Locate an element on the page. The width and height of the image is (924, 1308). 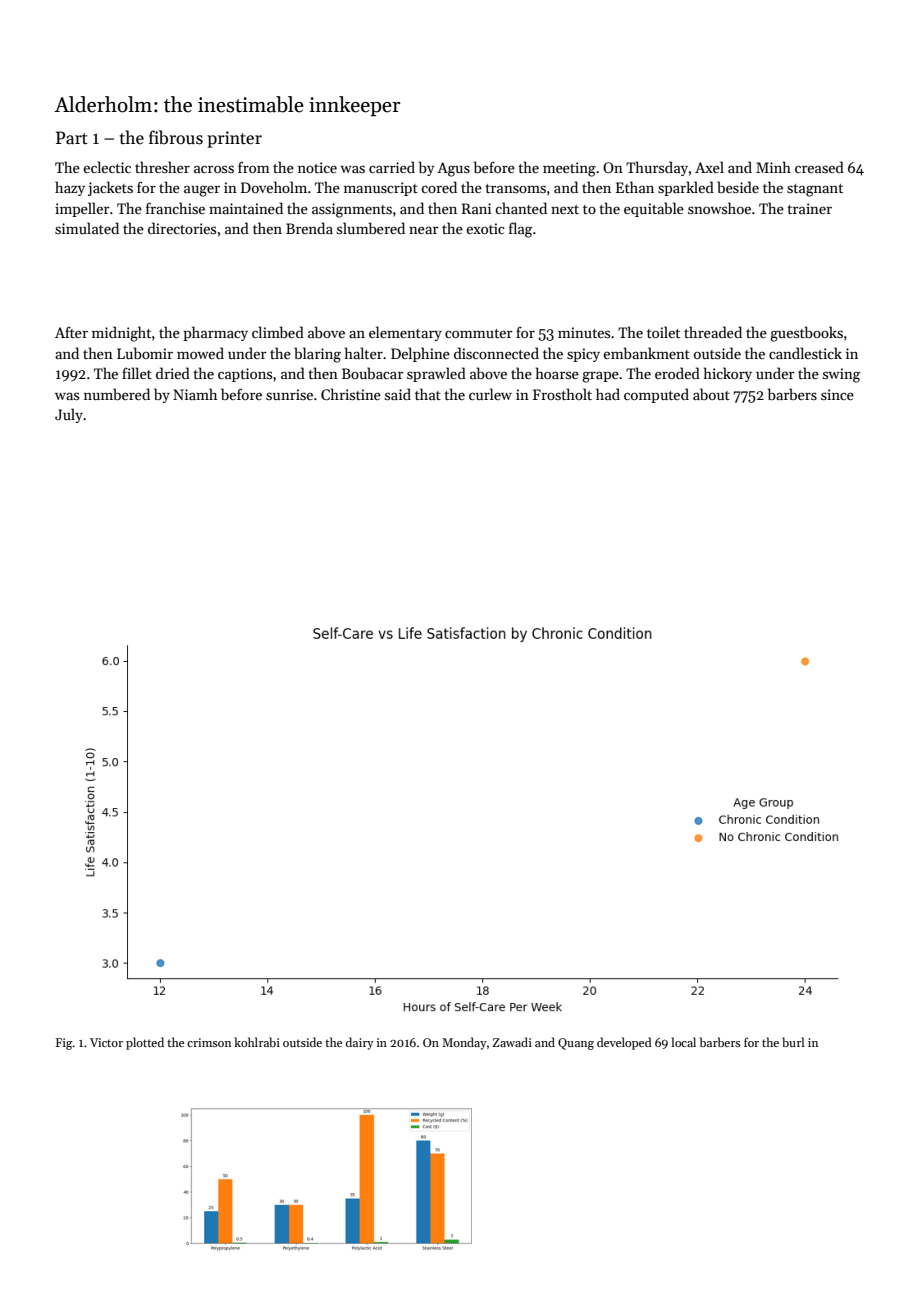
simulated is located at coordinates (87, 228).
